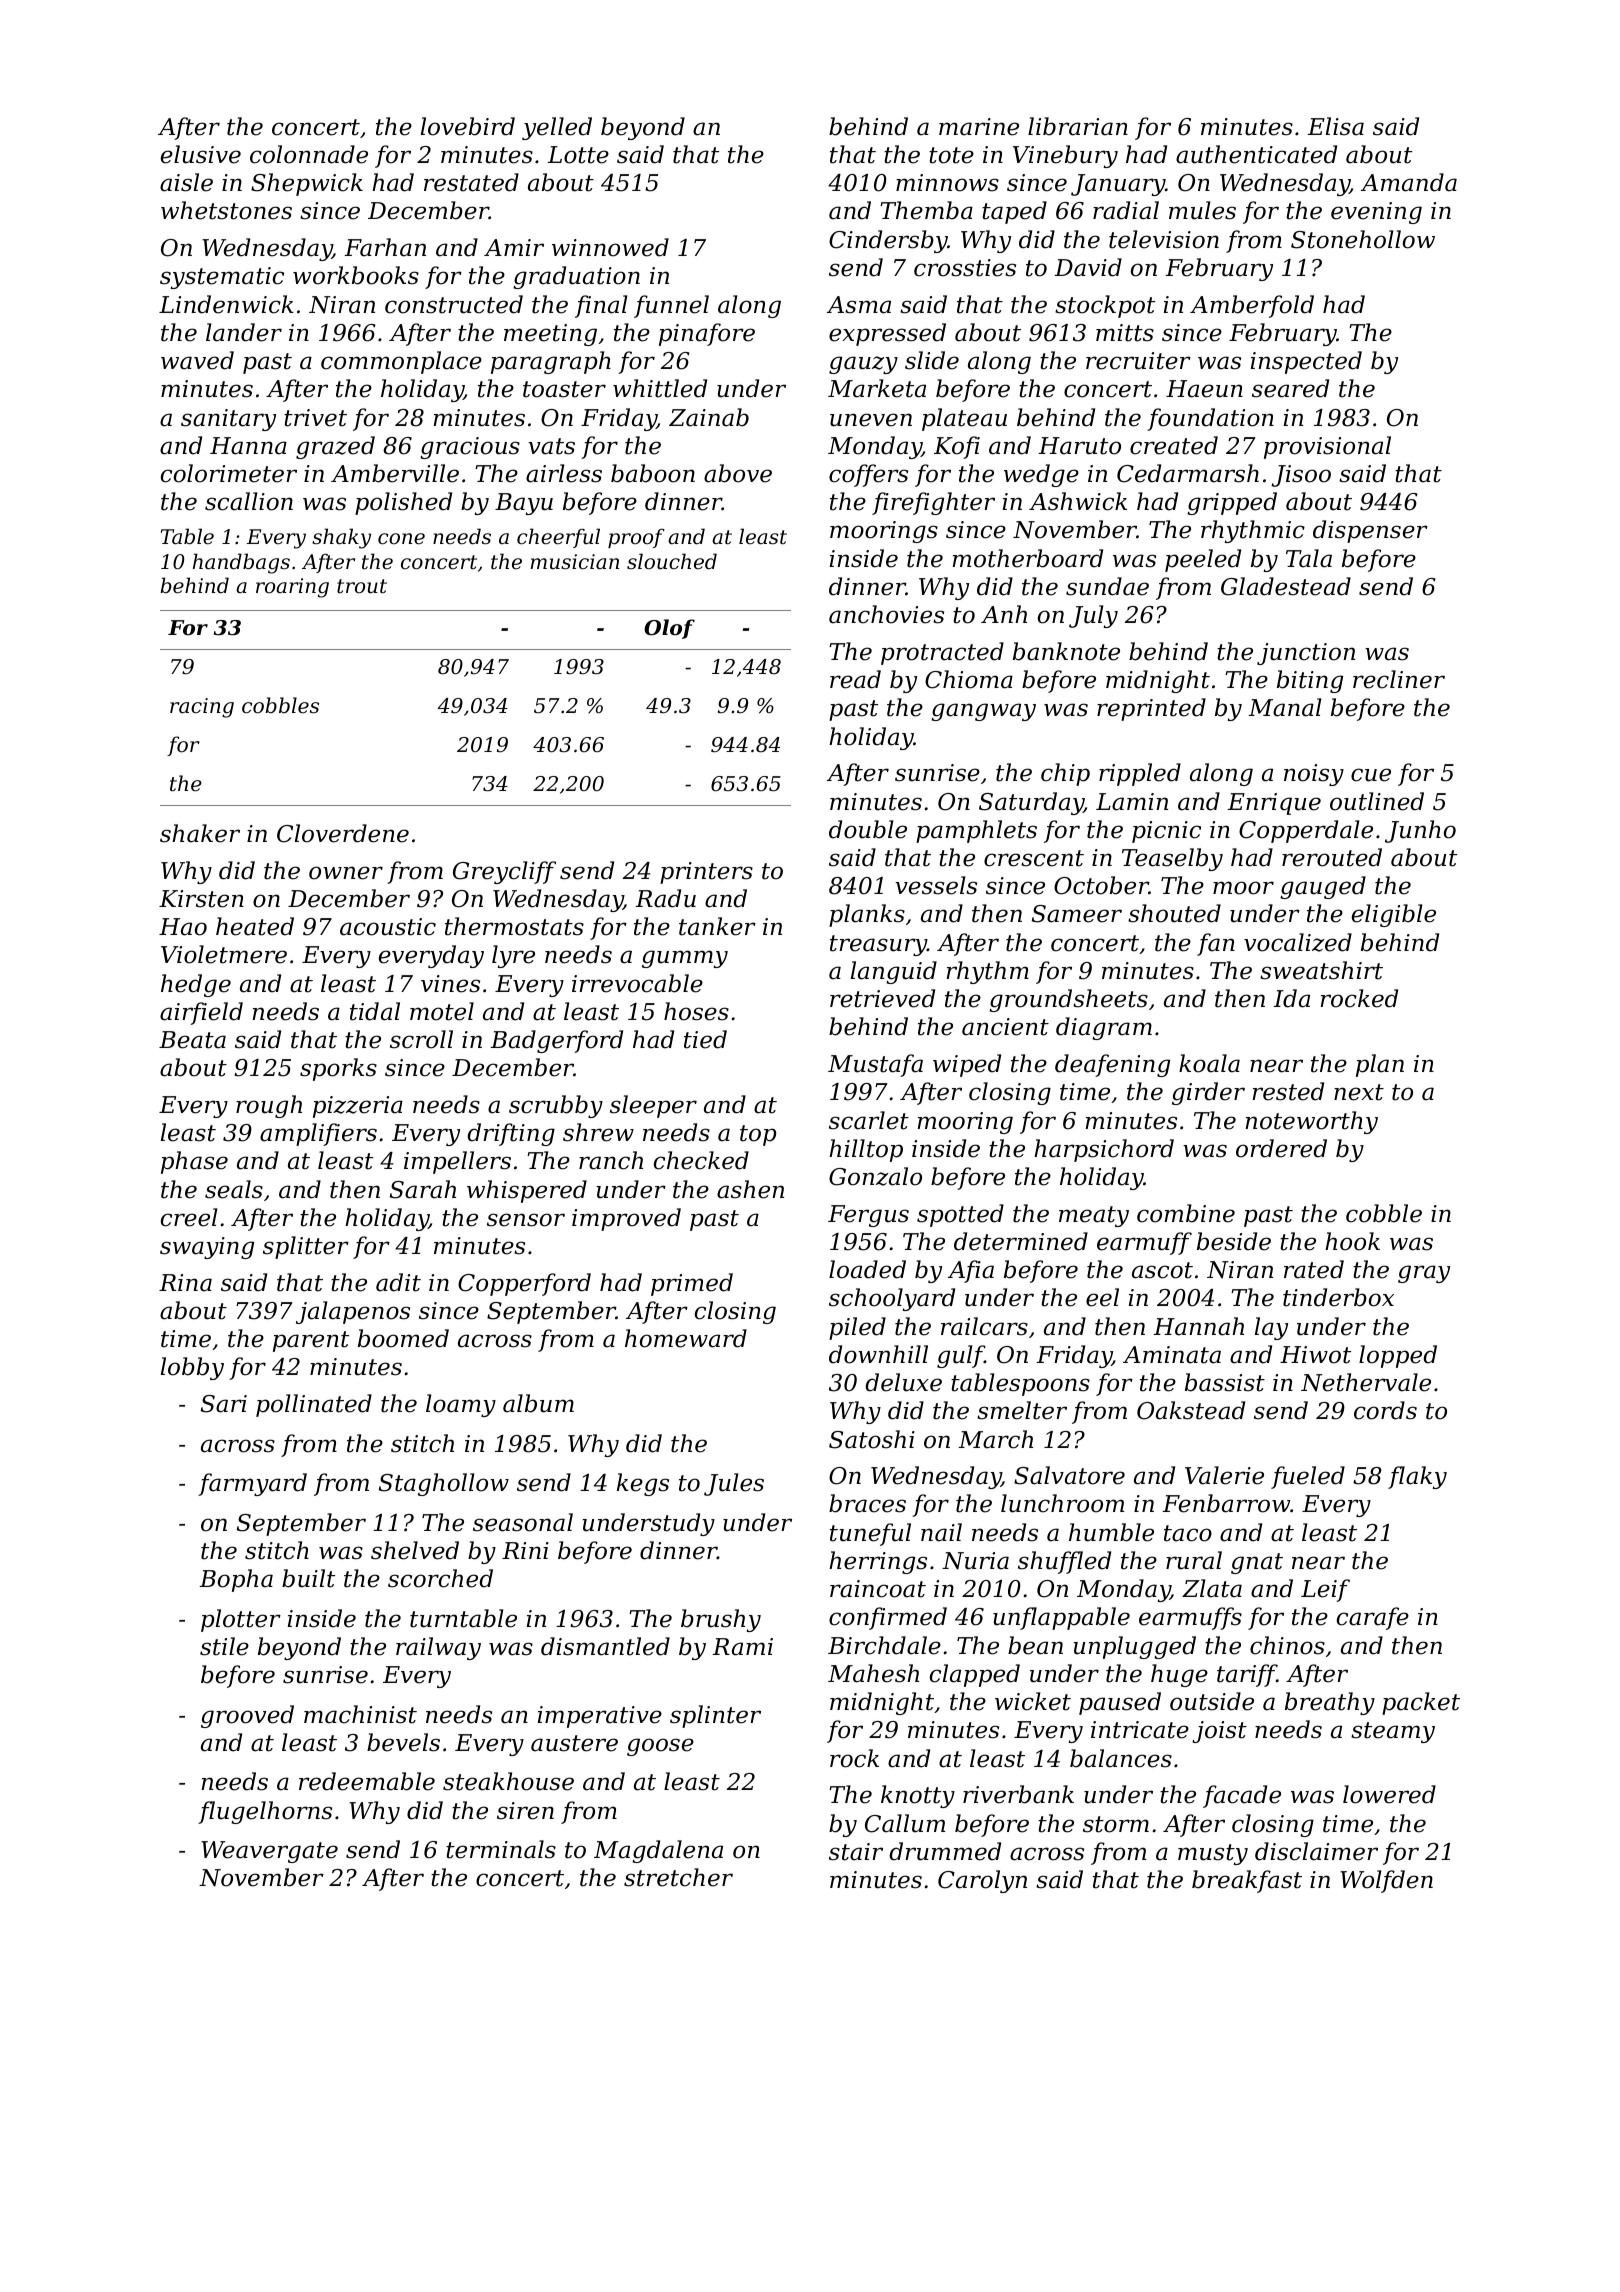 Image resolution: width=1620 pixels, height=2292 pixels. Describe the element at coordinates (1077, 914) in the document. I see `Sameer` at that location.
